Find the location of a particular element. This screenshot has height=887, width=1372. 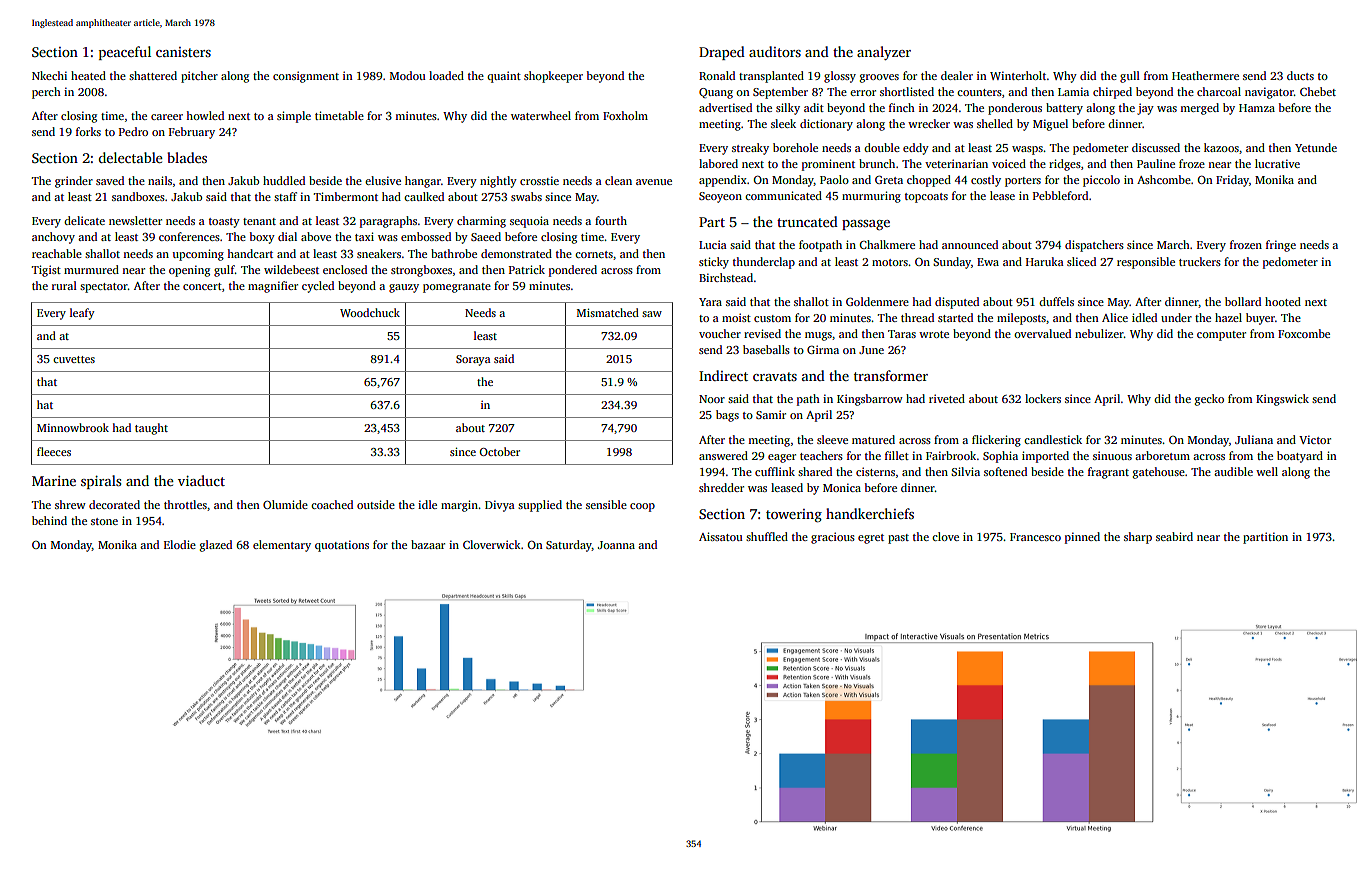

shattered is located at coordinates (153, 75).
